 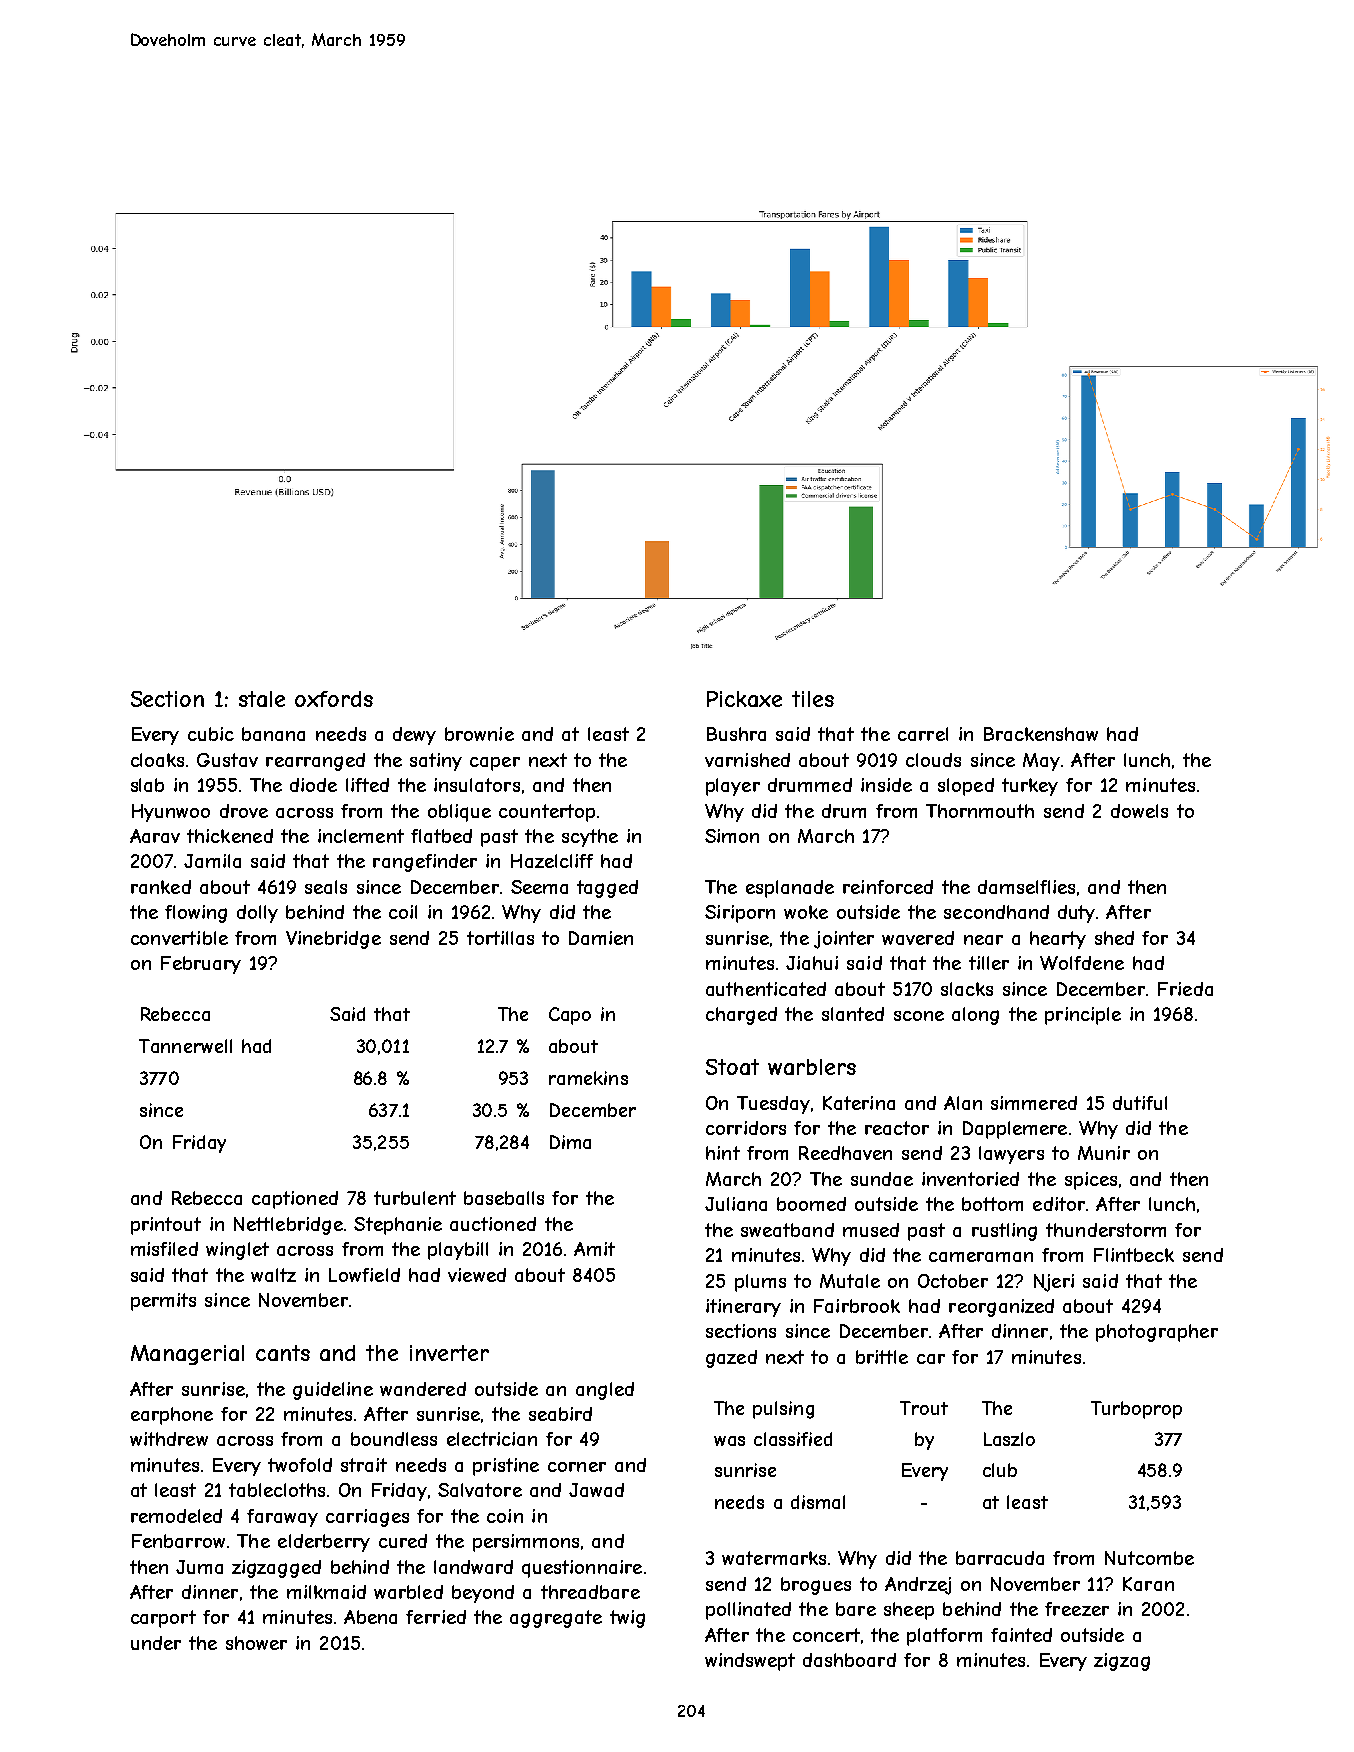 I want to click on Frieda, so click(x=1185, y=989).
